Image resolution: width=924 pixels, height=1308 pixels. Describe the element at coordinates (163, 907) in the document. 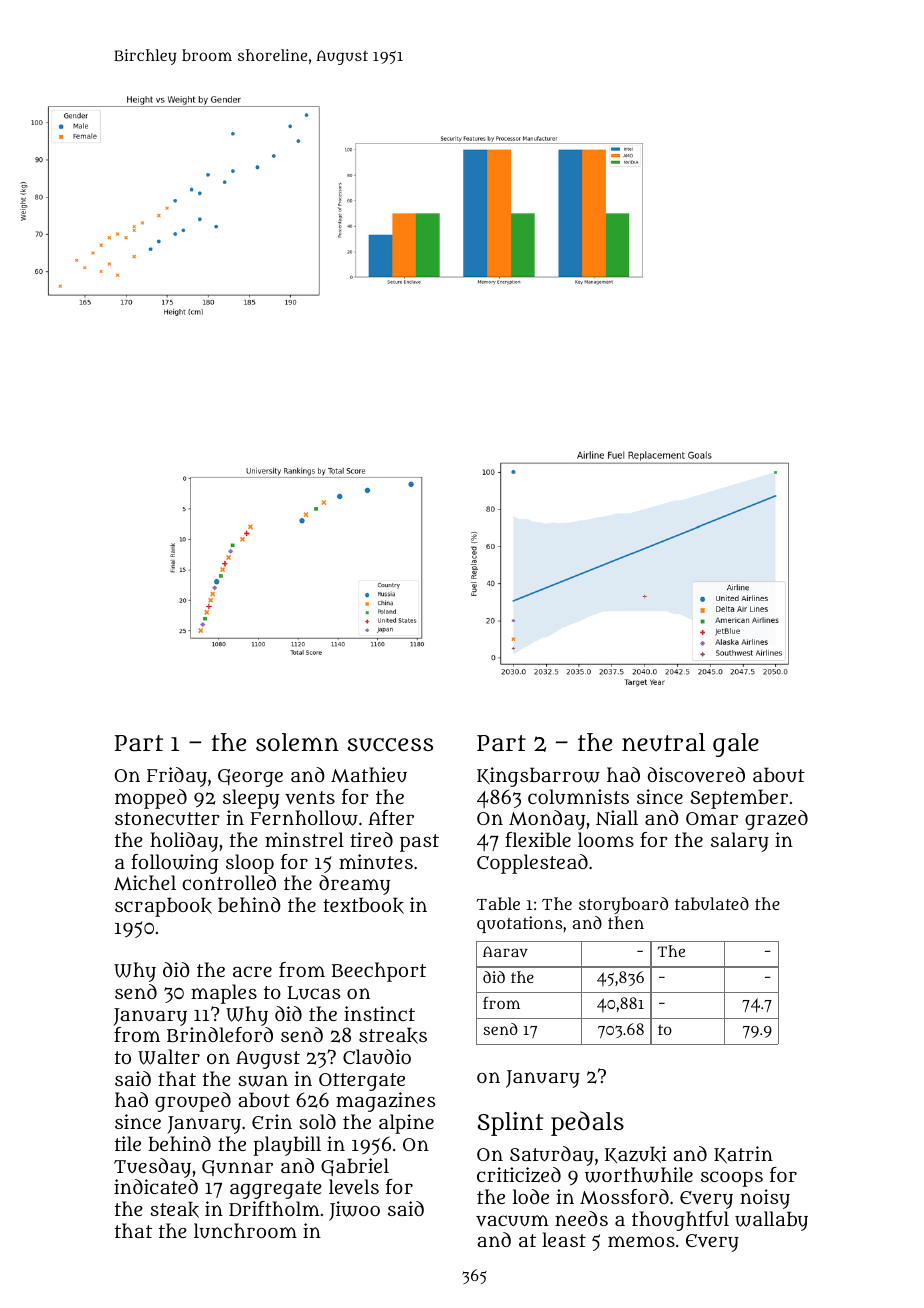

I see `scrapbook` at that location.
